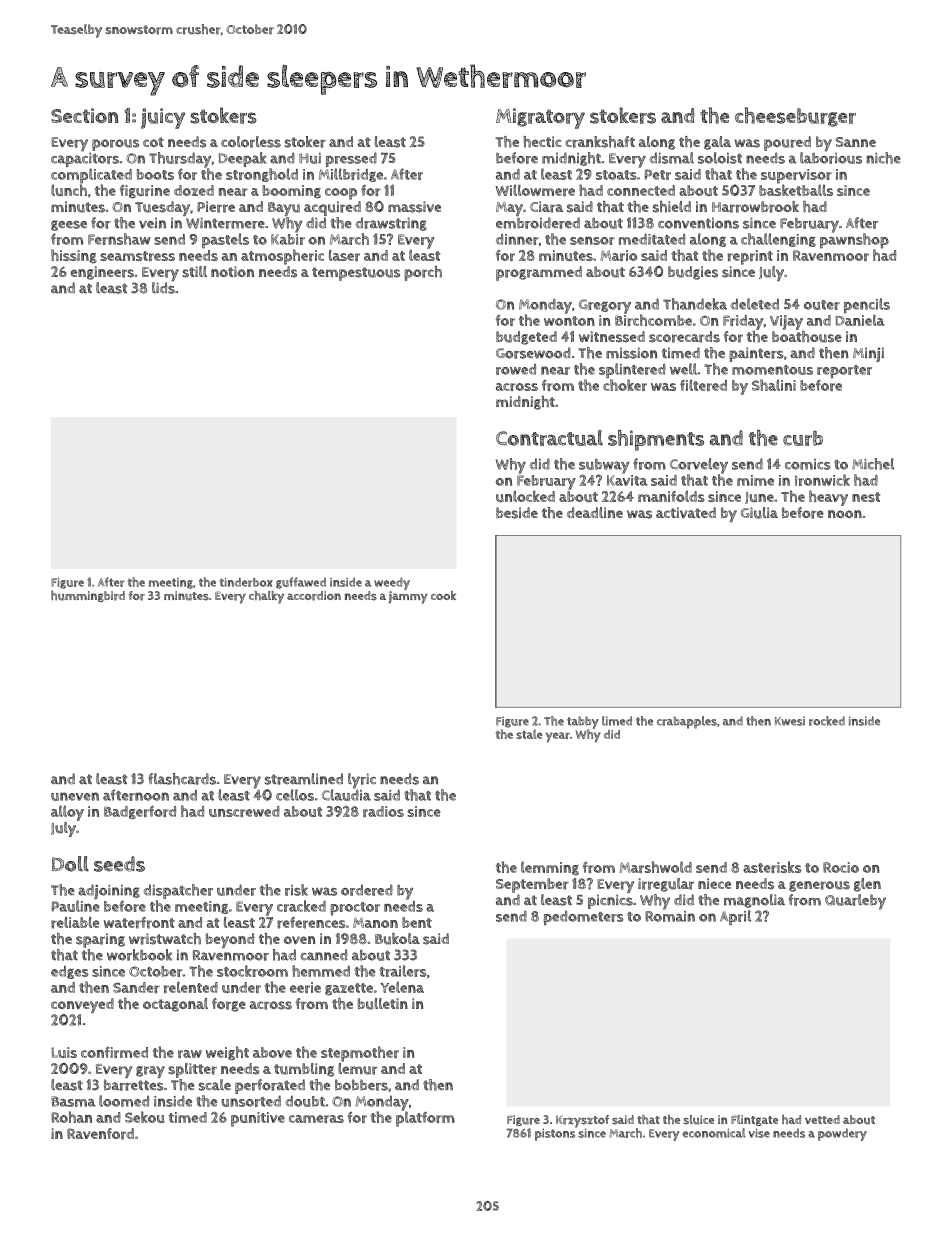 The image size is (952, 1233). I want to click on Sekou, so click(145, 1117).
